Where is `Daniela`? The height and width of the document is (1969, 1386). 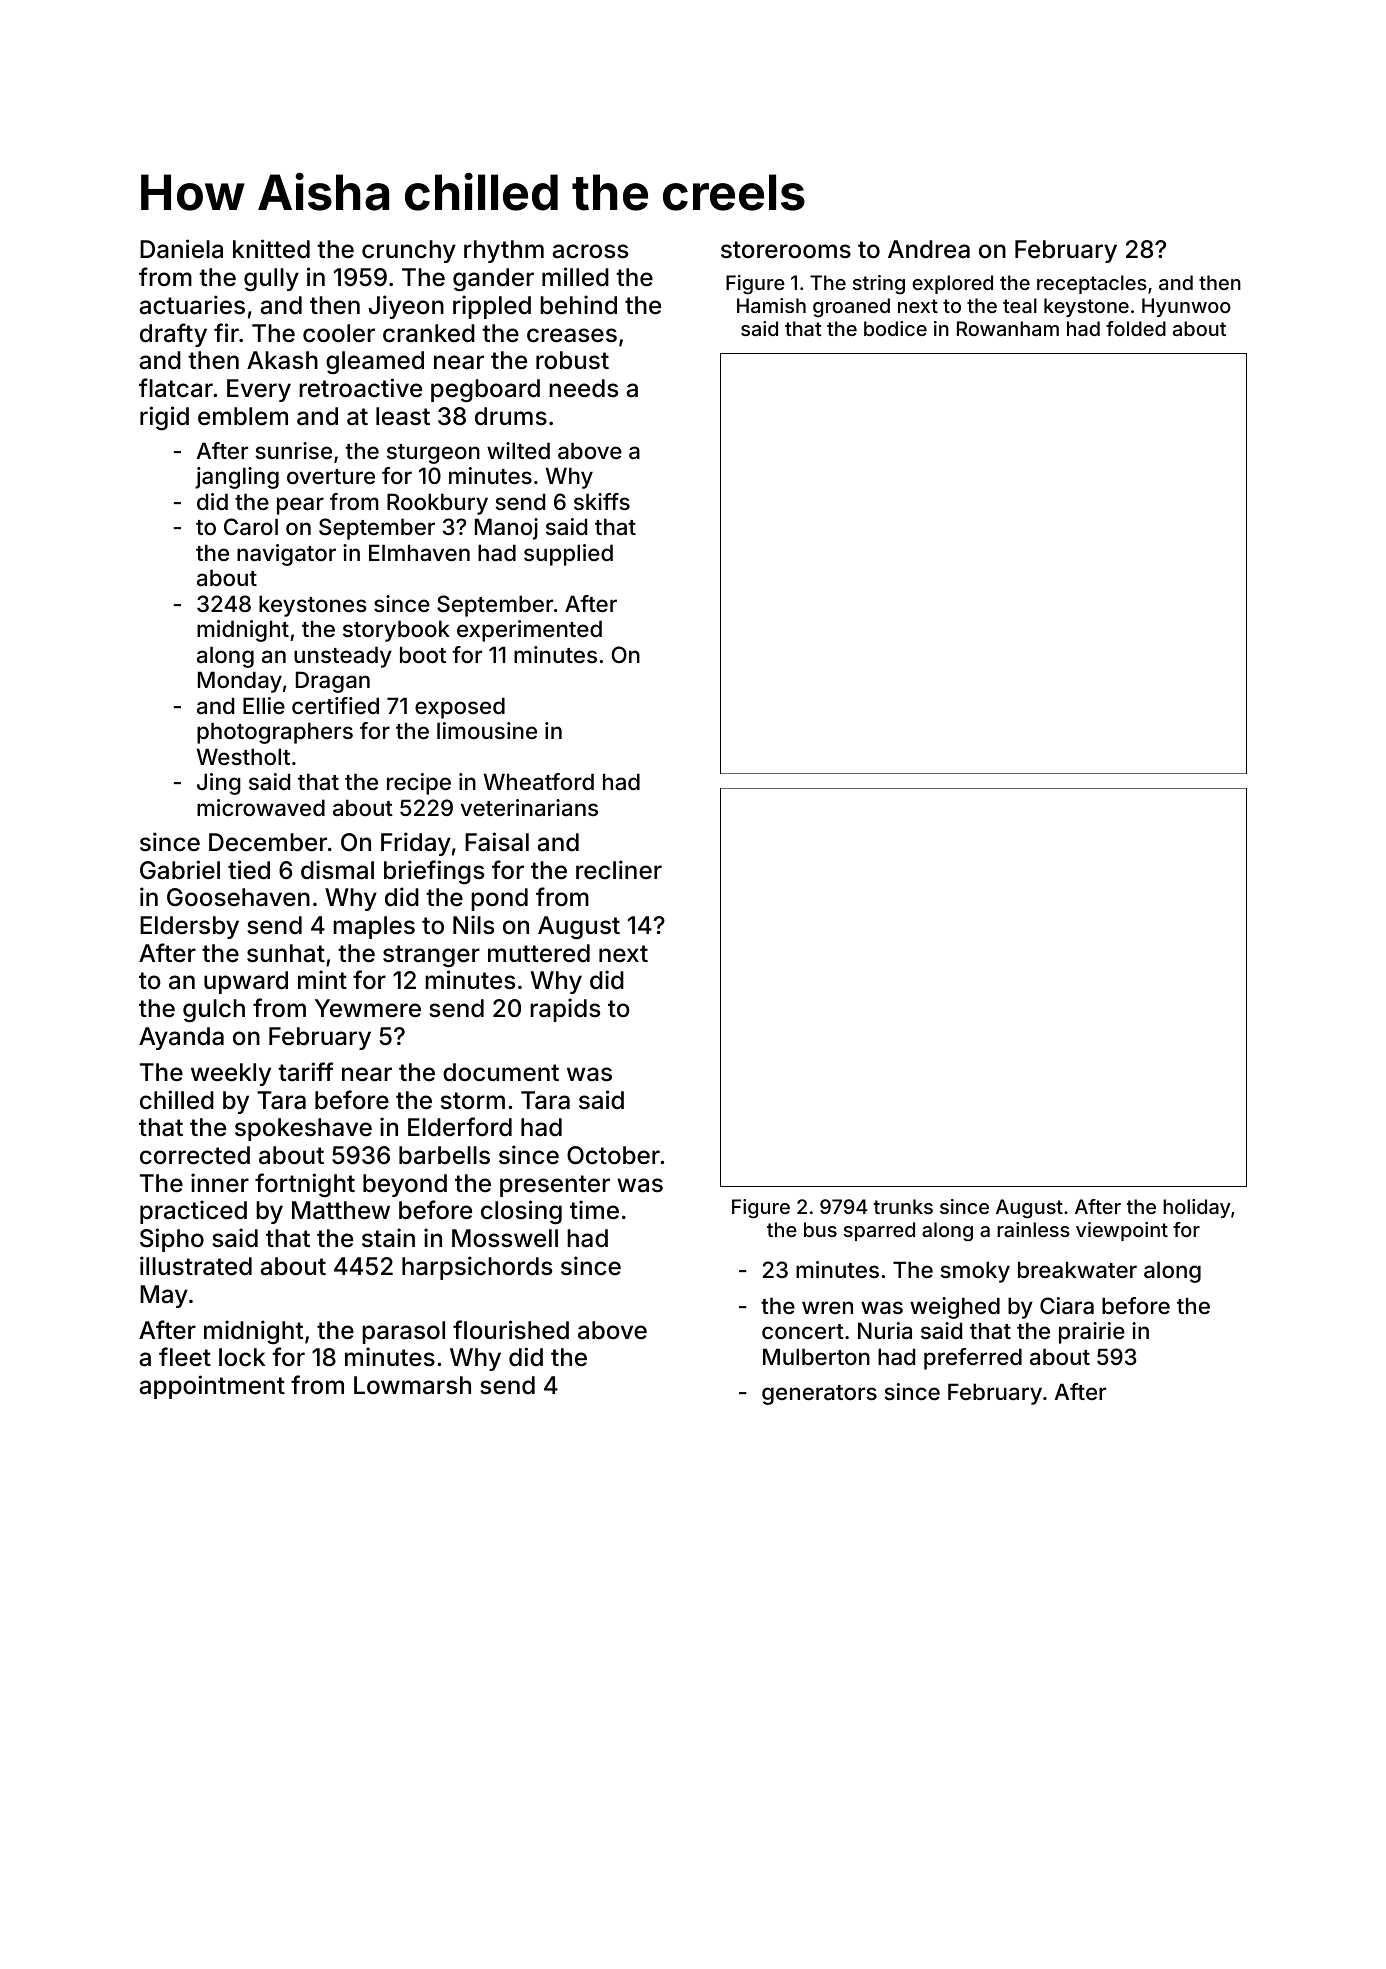
Daniela is located at coordinates (181, 249).
